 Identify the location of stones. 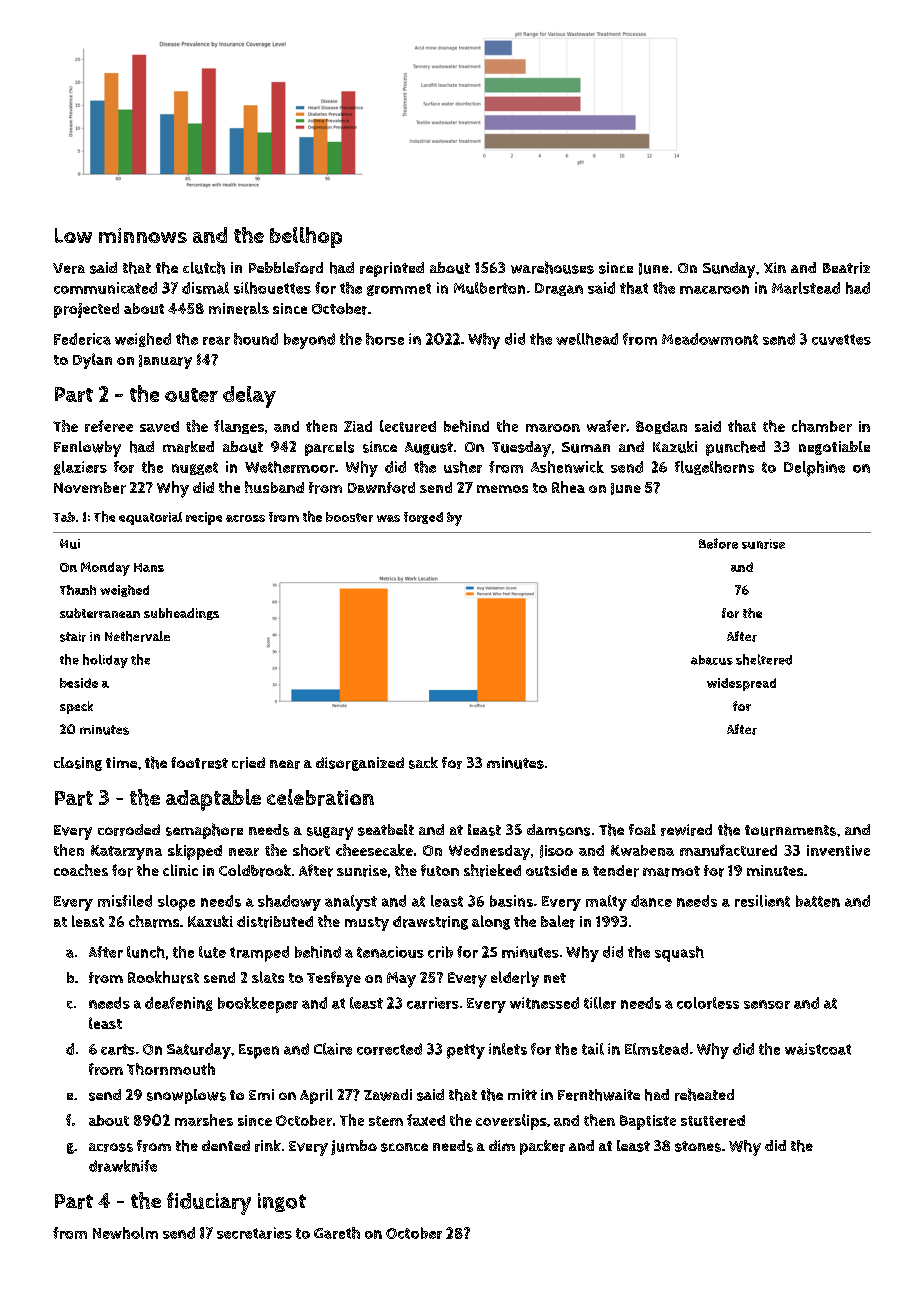
(698, 1146).
